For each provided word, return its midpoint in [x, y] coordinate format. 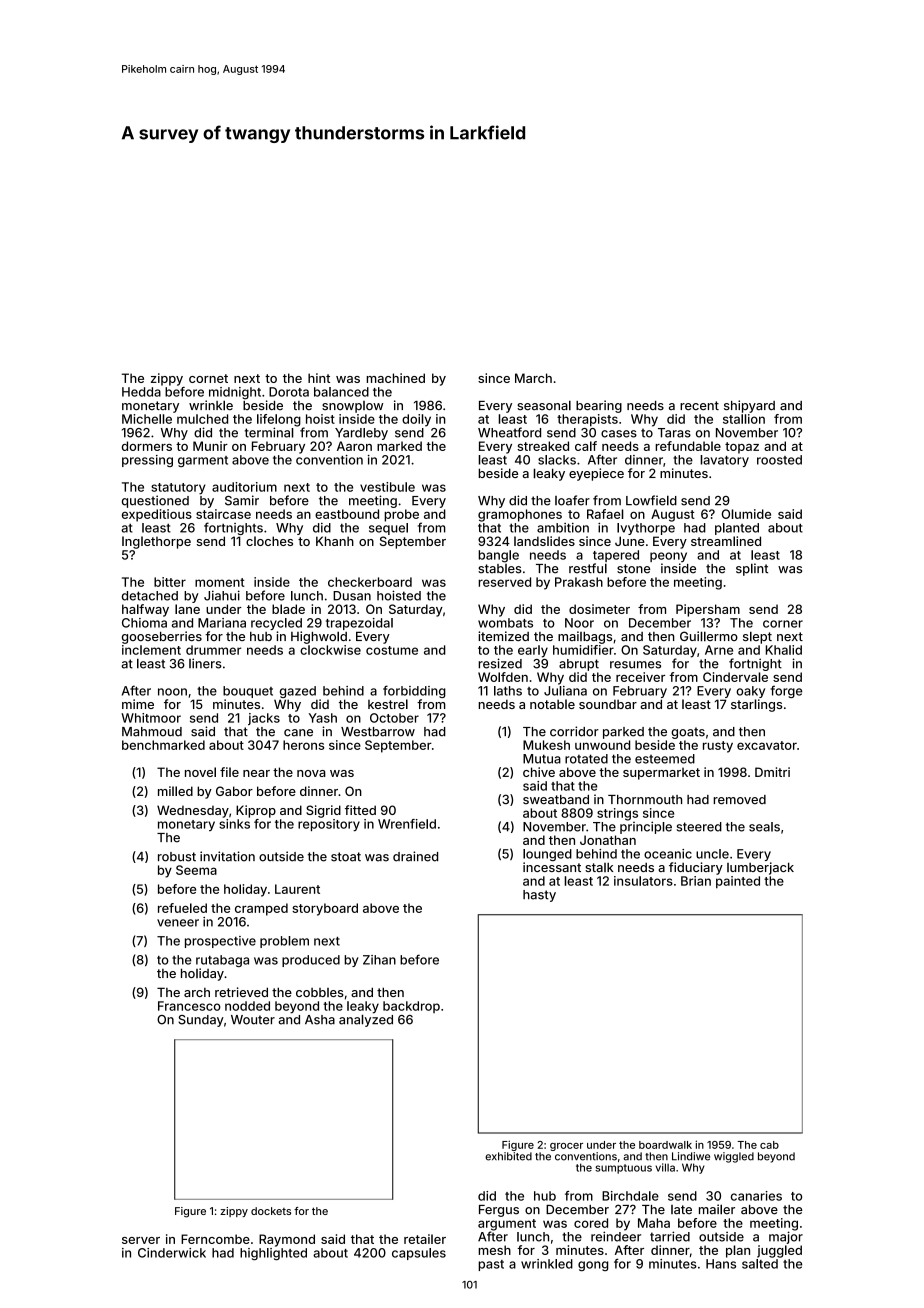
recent [699, 405]
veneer [178, 923]
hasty [539, 896]
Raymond [287, 1240]
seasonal [544, 405]
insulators [643, 881]
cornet [208, 378]
